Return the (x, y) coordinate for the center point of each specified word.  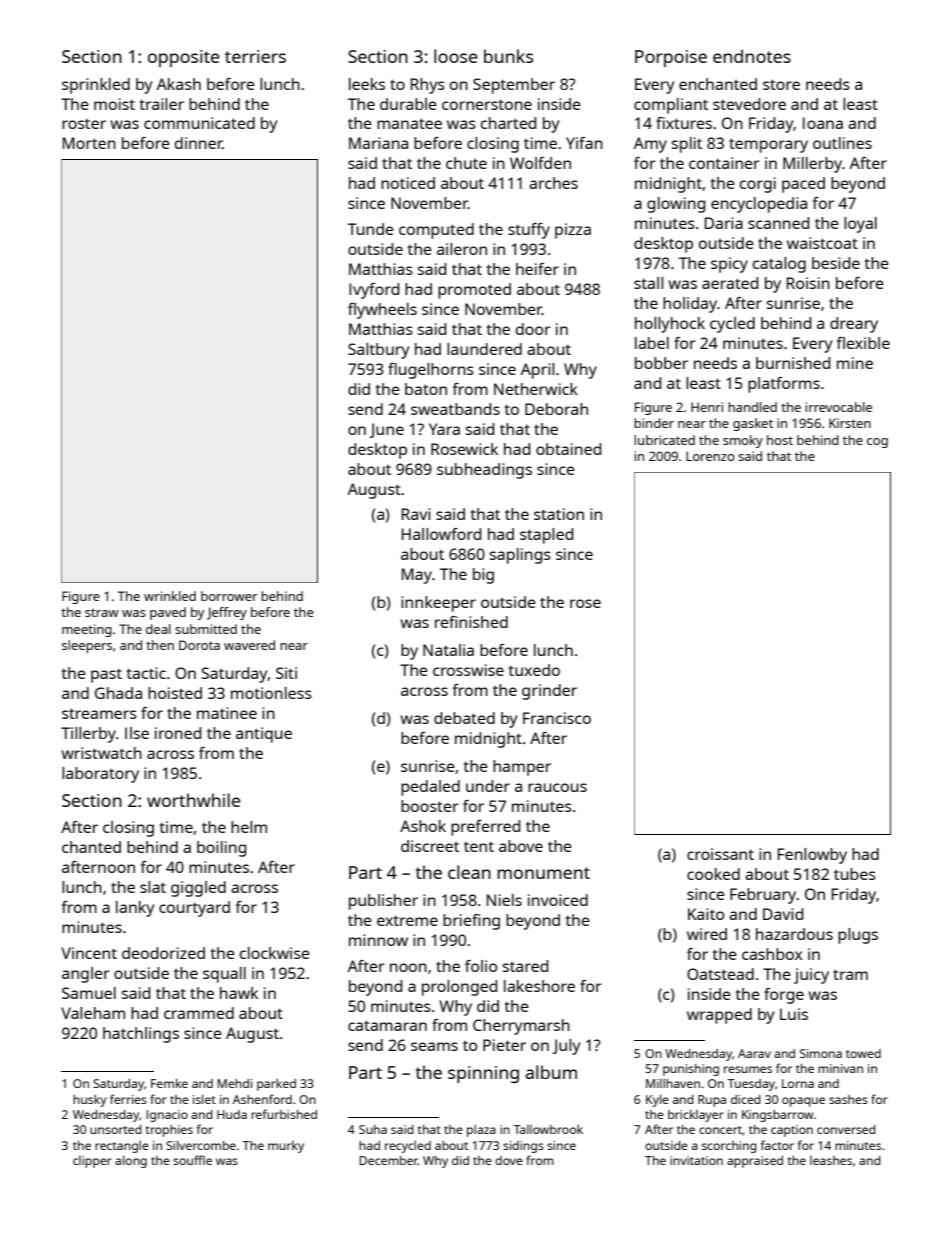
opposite (183, 58)
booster (430, 806)
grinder (549, 692)
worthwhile (193, 800)
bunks (508, 56)
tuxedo (534, 670)
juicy (811, 976)
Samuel (89, 993)
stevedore (749, 104)
